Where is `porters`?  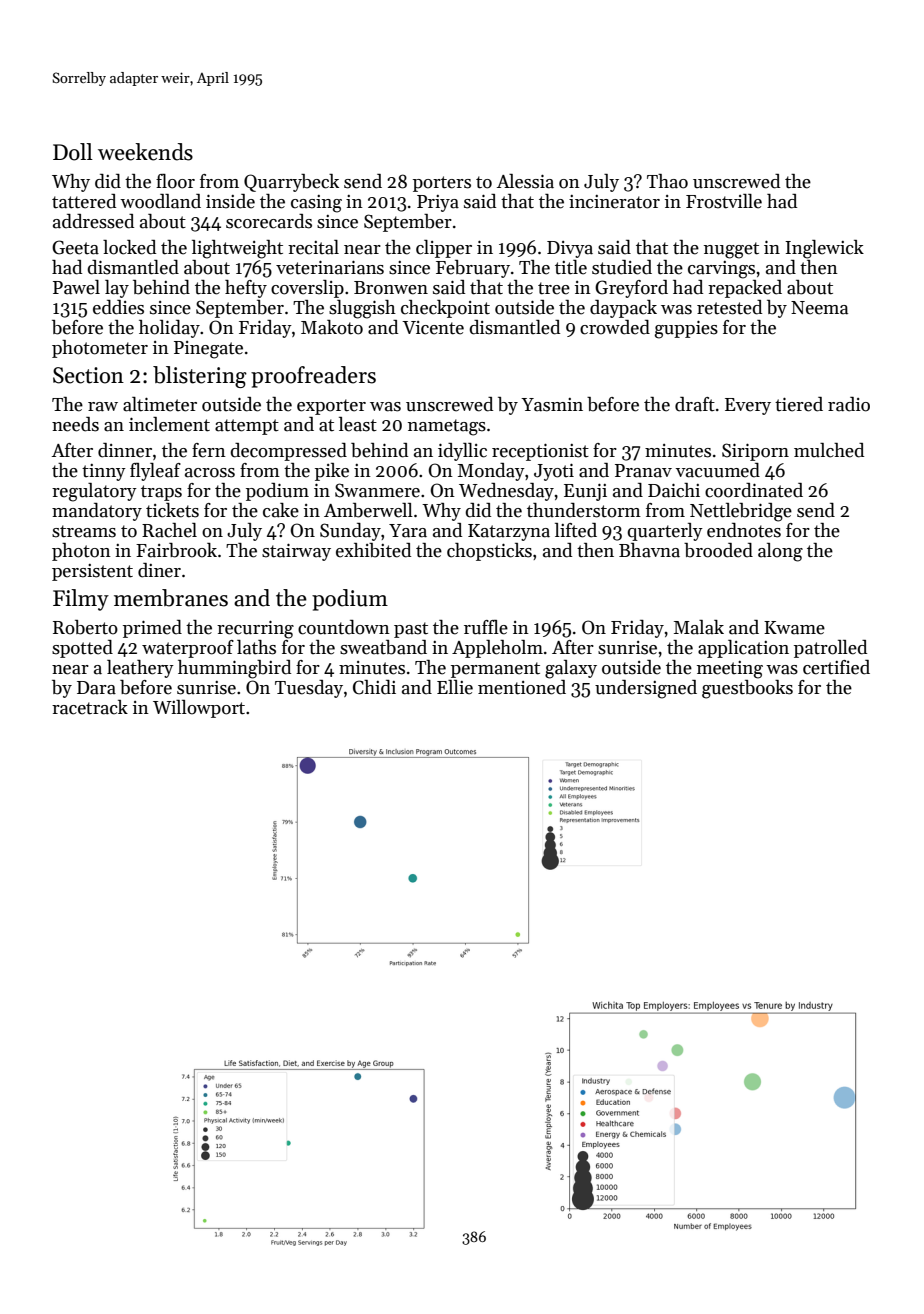
porters is located at coordinates (442, 184).
